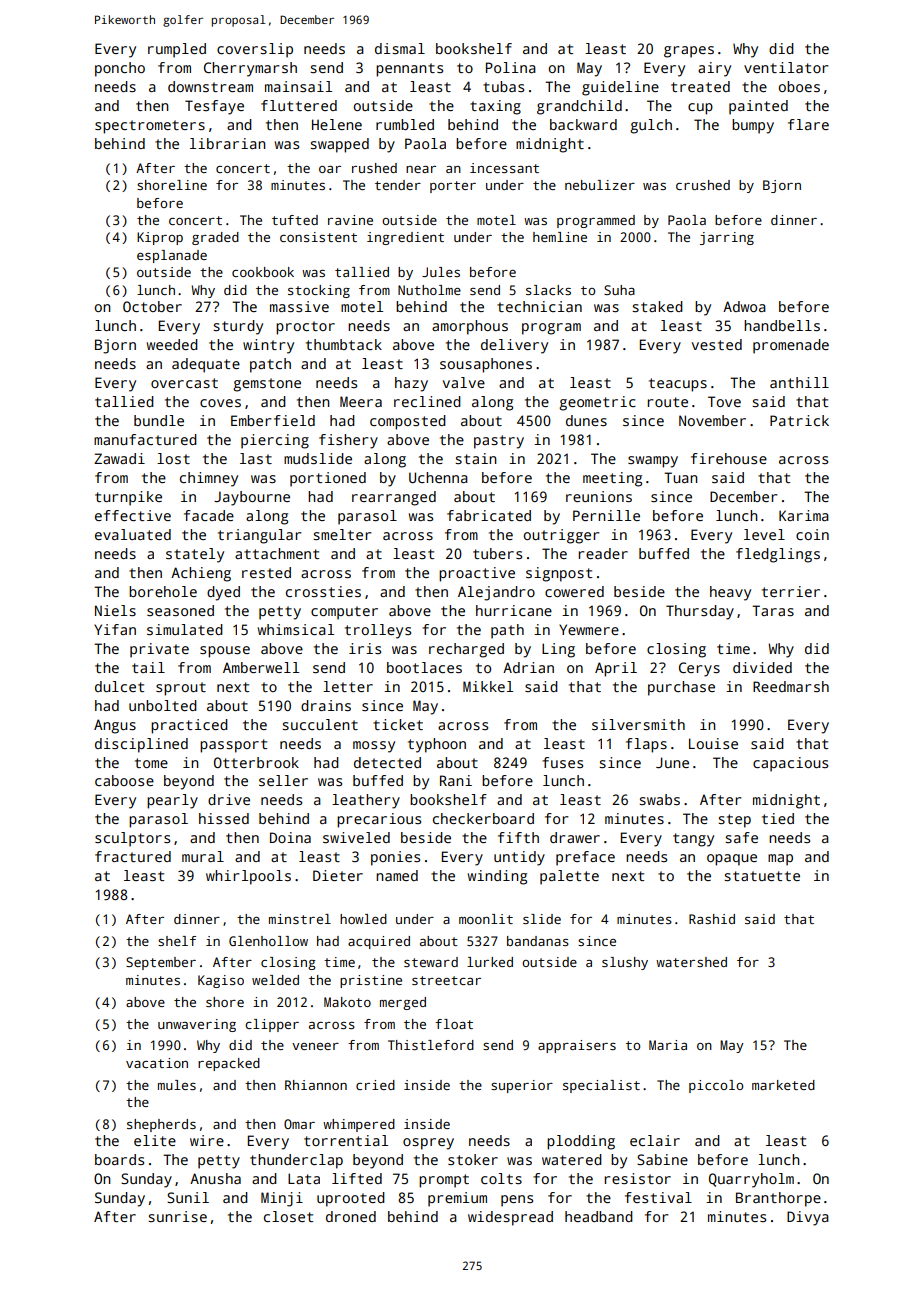 This document has width=924, height=1308. What do you see at coordinates (148, 667) in the document?
I see `tail` at bounding box center [148, 667].
